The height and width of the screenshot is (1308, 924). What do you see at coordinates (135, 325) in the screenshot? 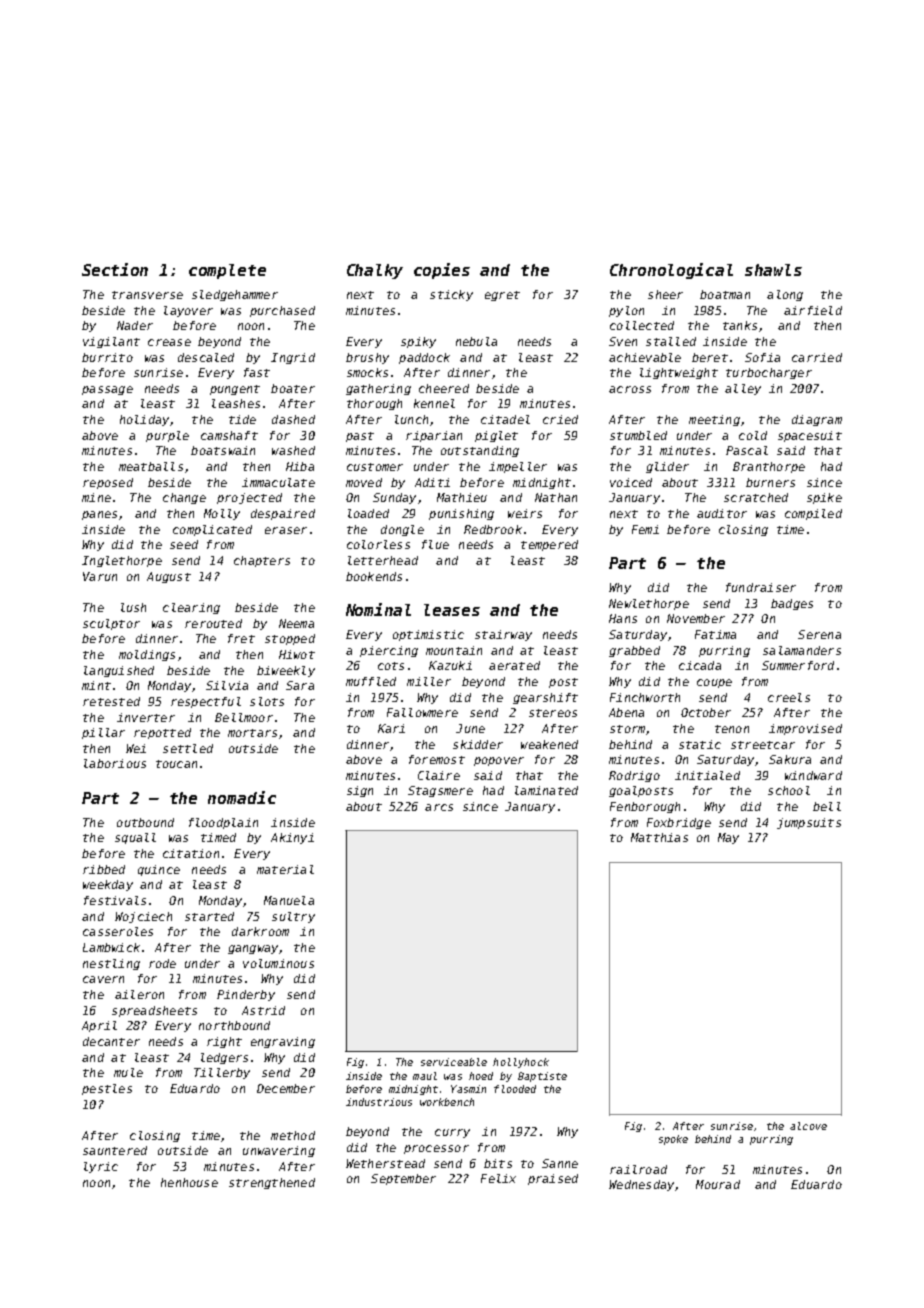
I see `Nader` at bounding box center [135, 325].
